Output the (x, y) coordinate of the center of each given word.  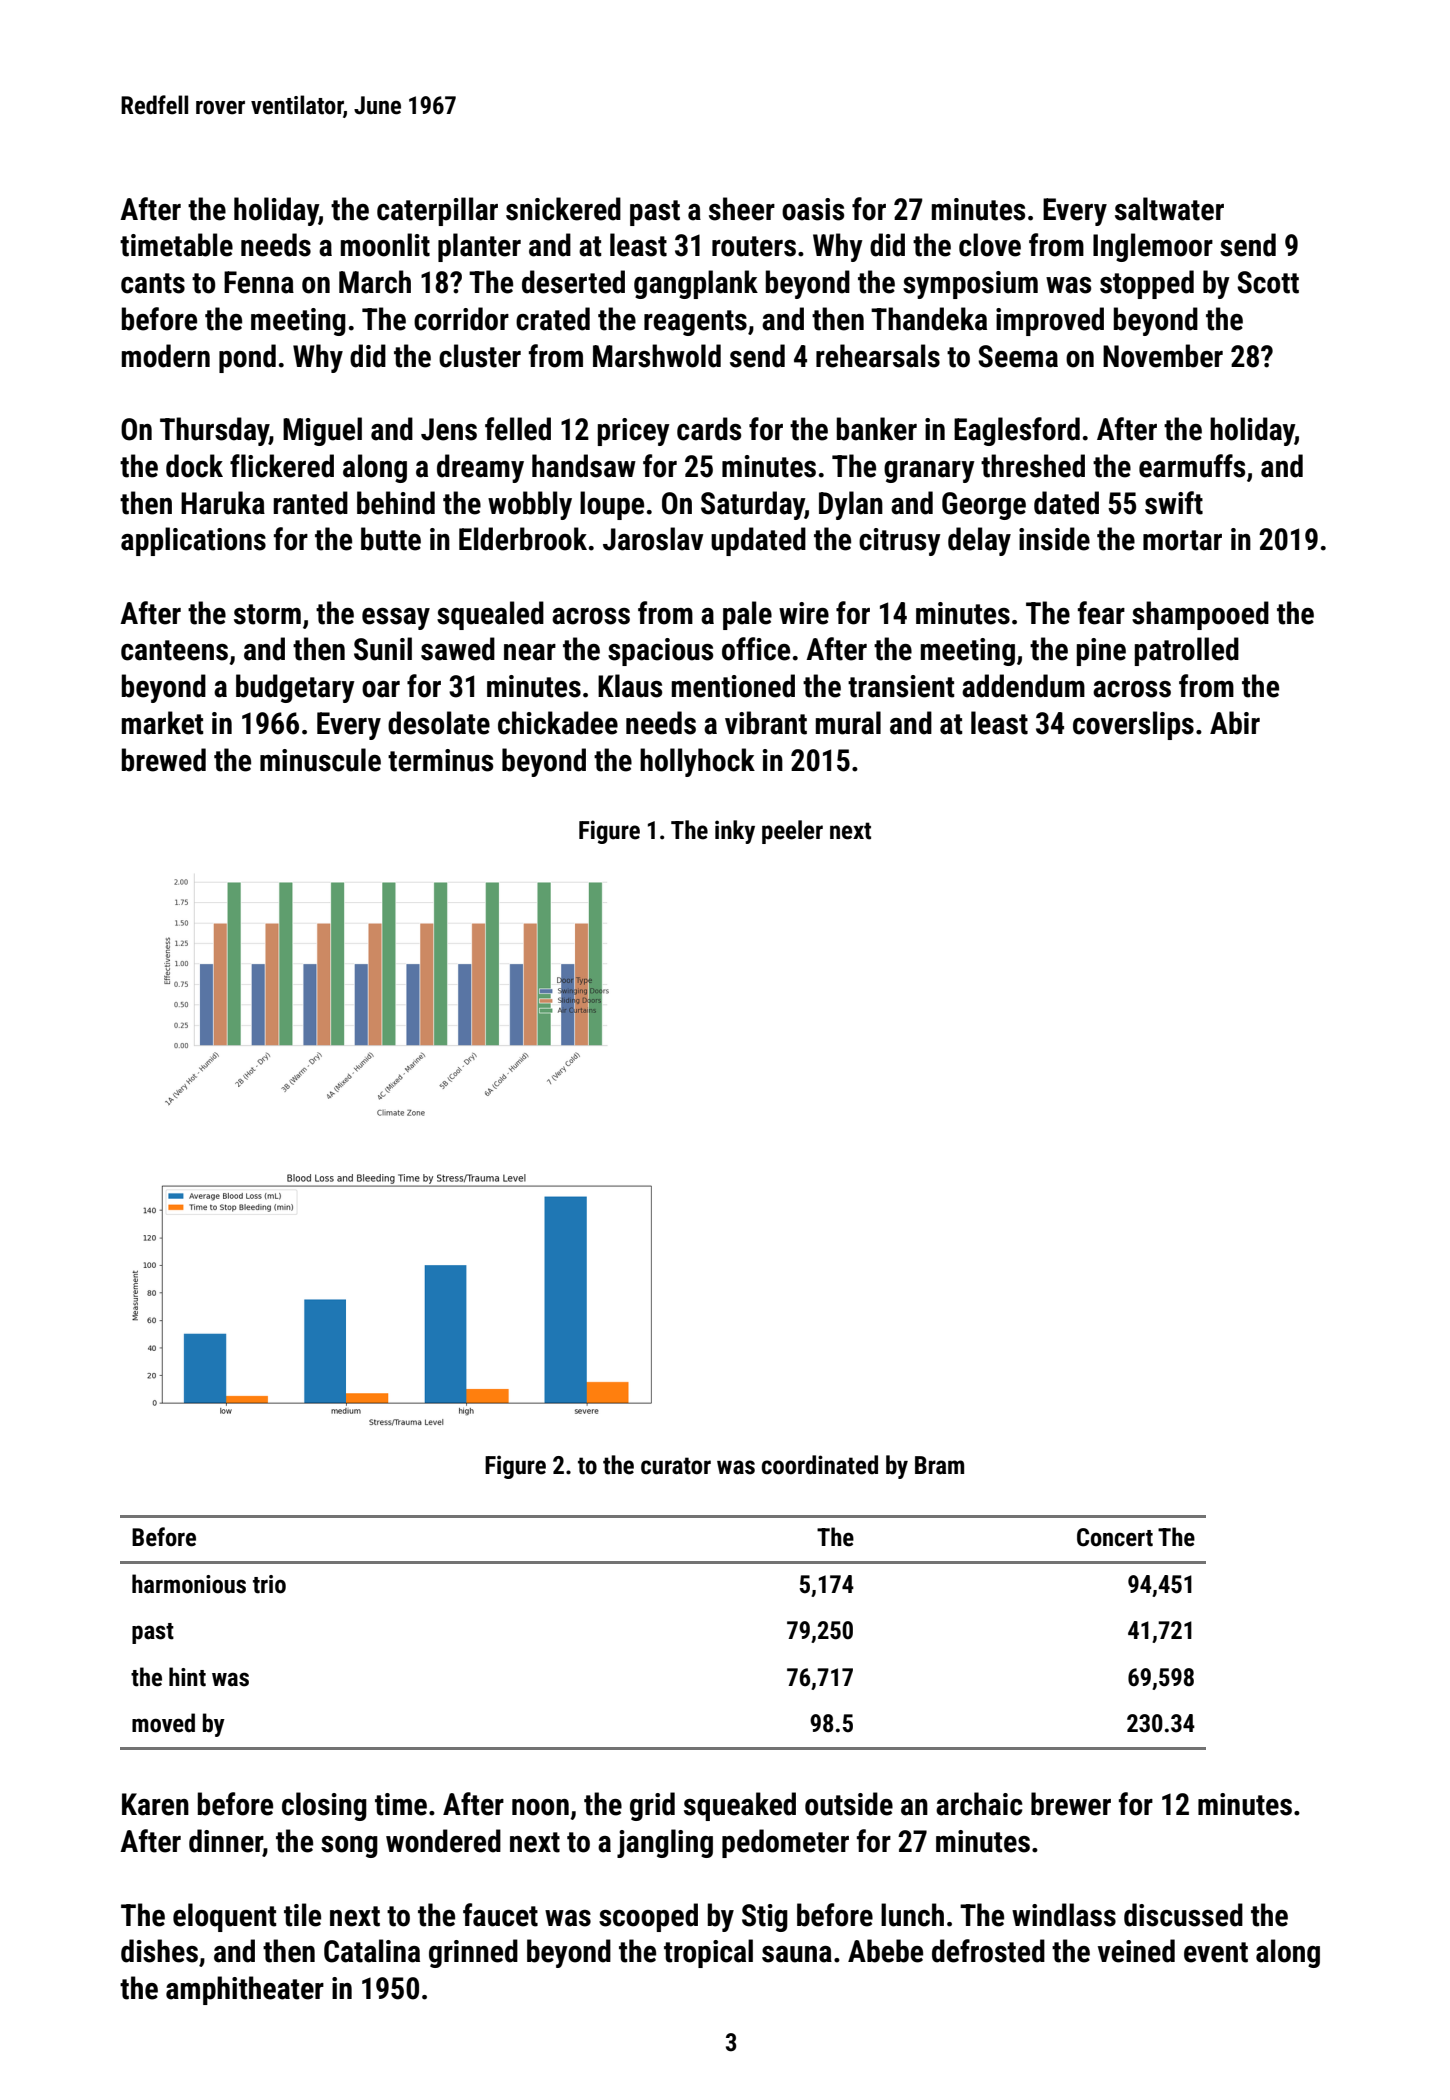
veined (1136, 1951)
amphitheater (245, 1990)
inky (735, 832)
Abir (1235, 723)
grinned (473, 1953)
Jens (449, 429)
